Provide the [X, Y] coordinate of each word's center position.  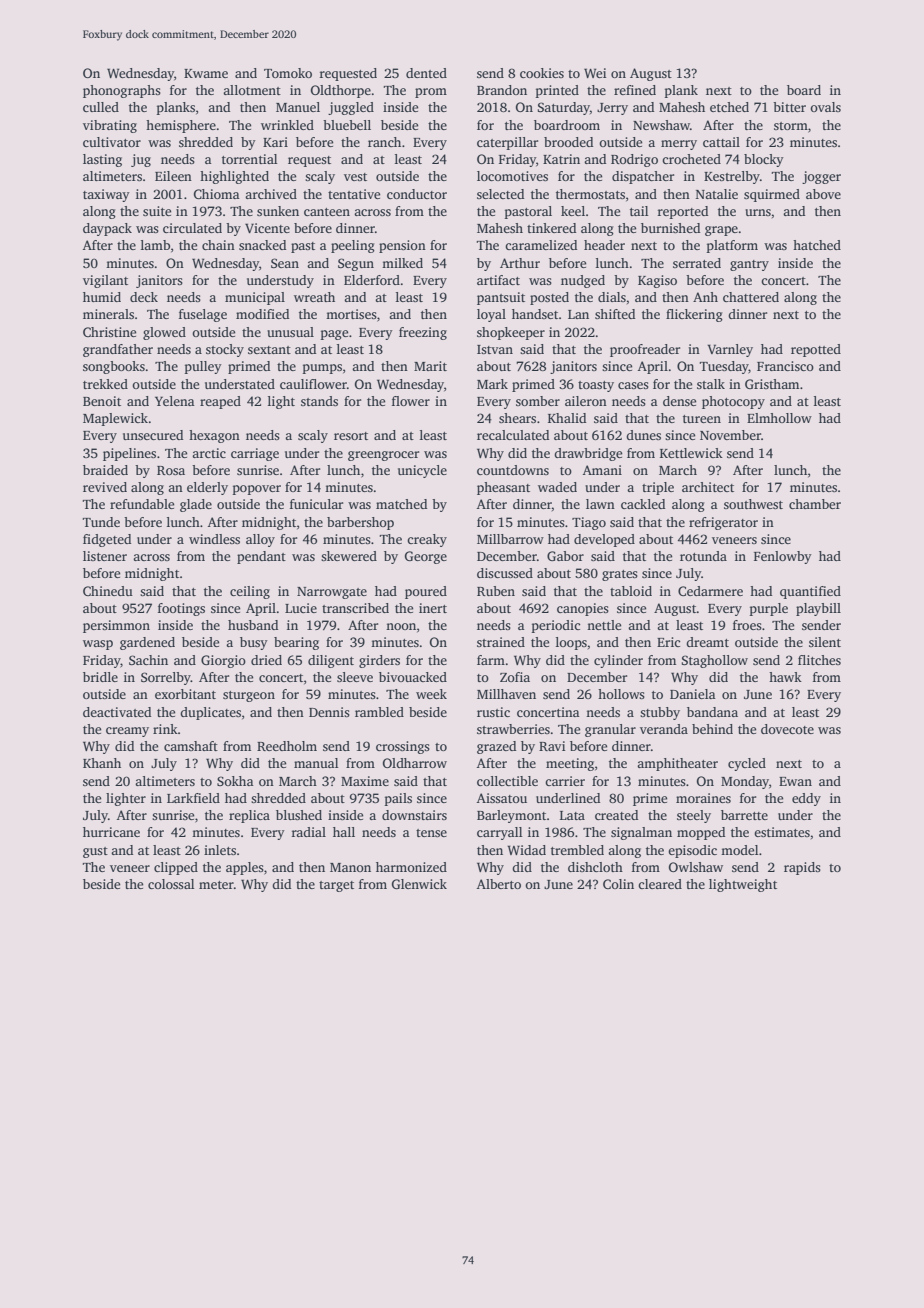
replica [249, 816]
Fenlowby [783, 557]
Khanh [102, 763]
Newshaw [661, 125]
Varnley [730, 350]
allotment [252, 90]
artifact [498, 280]
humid [102, 297]
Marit [430, 366]
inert [433, 608]
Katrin [561, 159]
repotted [816, 350]
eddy [806, 799]
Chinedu [108, 591]
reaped [220, 402]
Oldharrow [415, 763]
